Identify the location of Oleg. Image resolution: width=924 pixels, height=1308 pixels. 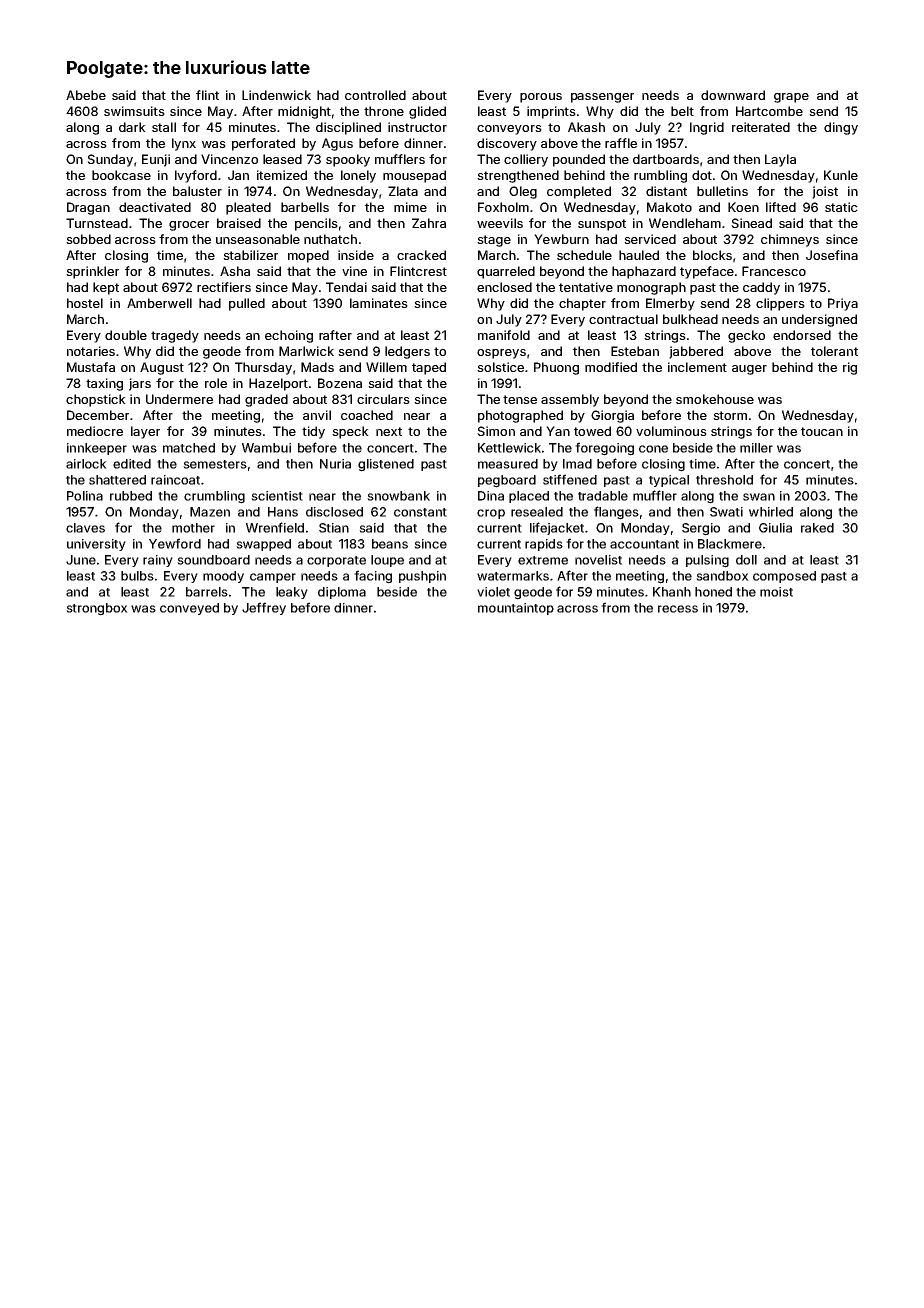
(523, 192).
